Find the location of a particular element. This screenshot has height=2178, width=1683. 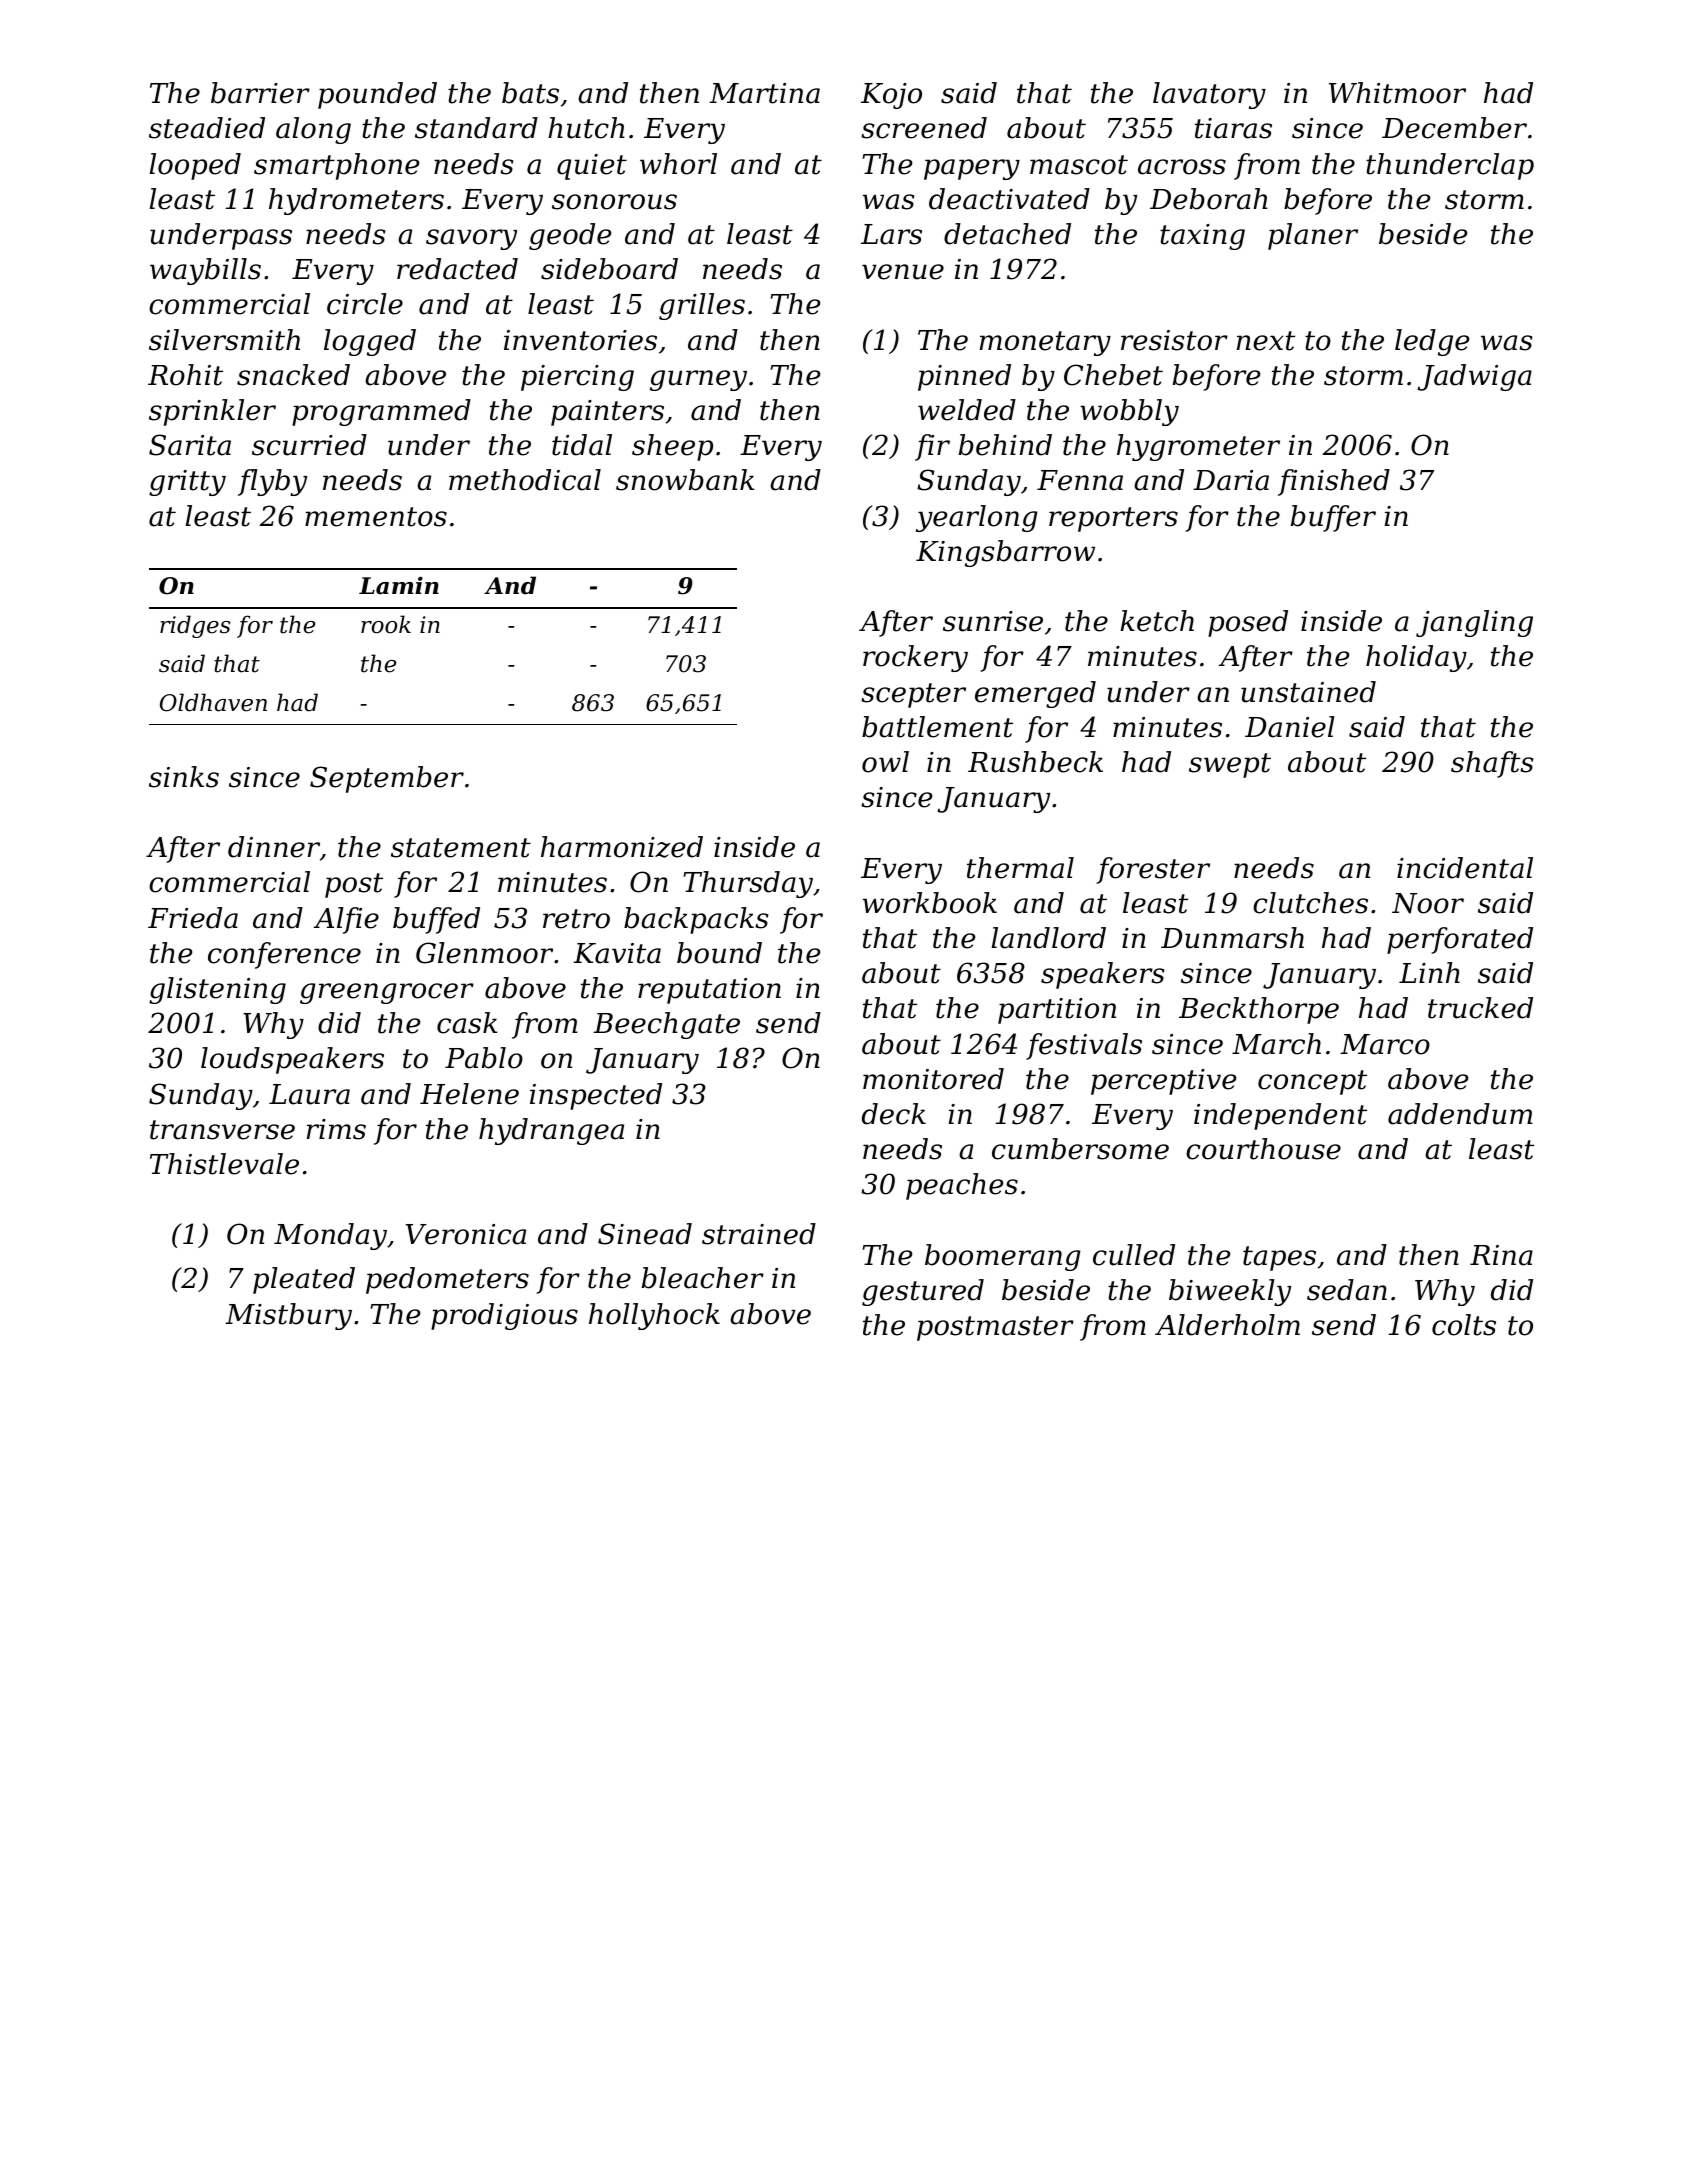

owl is located at coordinates (885, 762).
